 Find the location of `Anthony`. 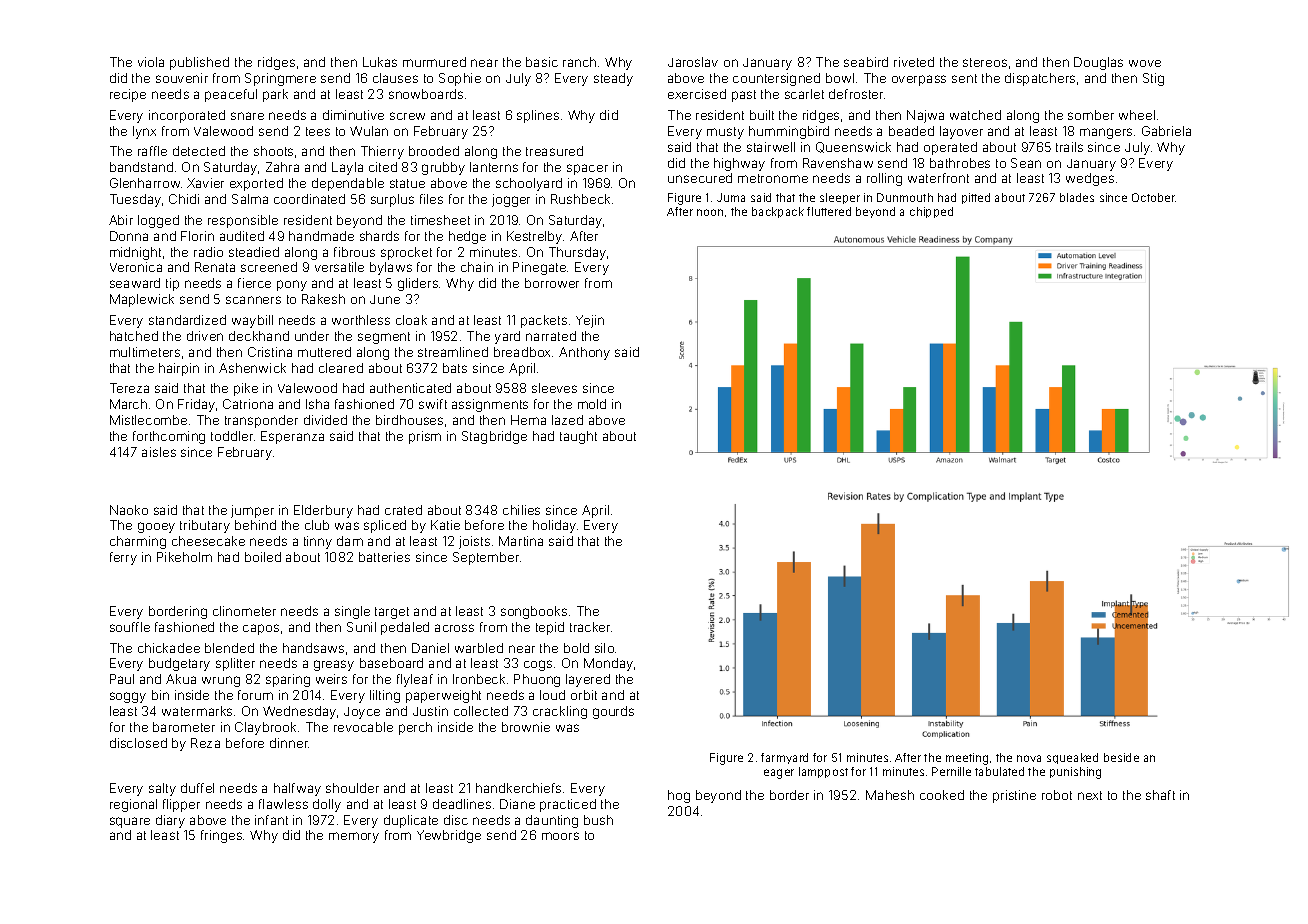

Anthony is located at coordinates (584, 353).
